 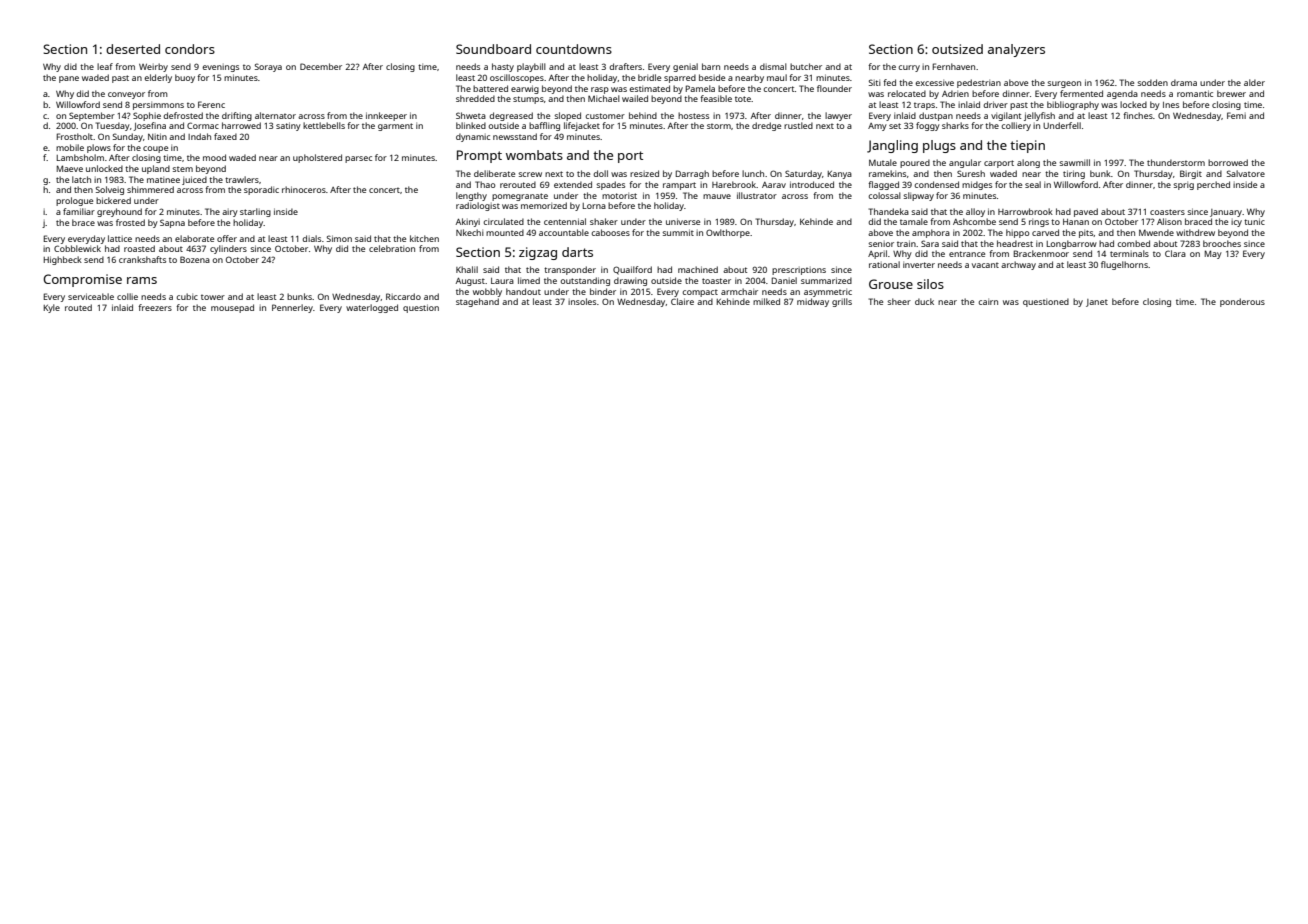 What do you see at coordinates (172, 223) in the image?
I see `Sapna` at bounding box center [172, 223].
